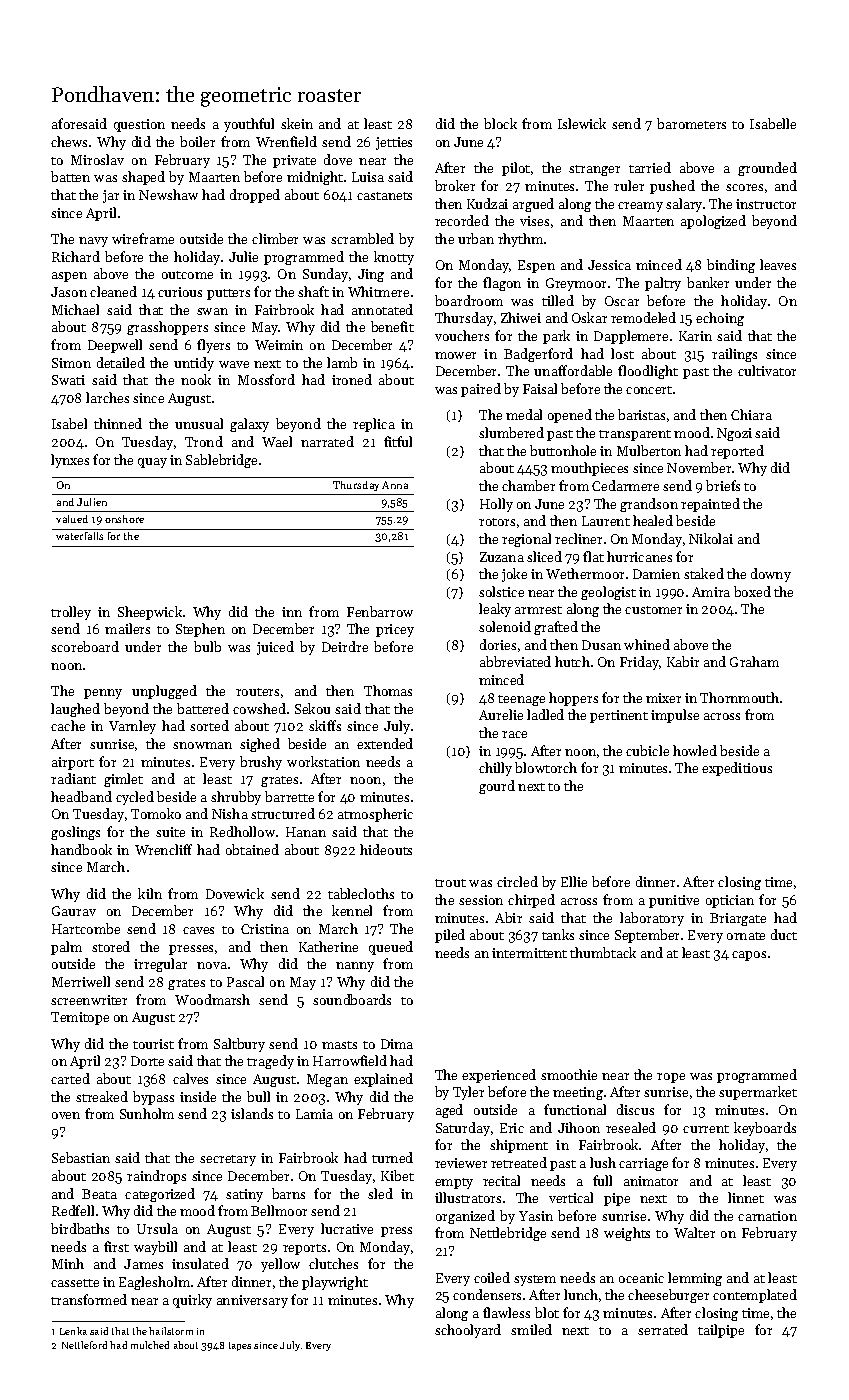 This document has height=1400, width=849. What do you see at coordinates (515, 661) in the document?
I see `abbreviated` at bounding box center [515, 661].
